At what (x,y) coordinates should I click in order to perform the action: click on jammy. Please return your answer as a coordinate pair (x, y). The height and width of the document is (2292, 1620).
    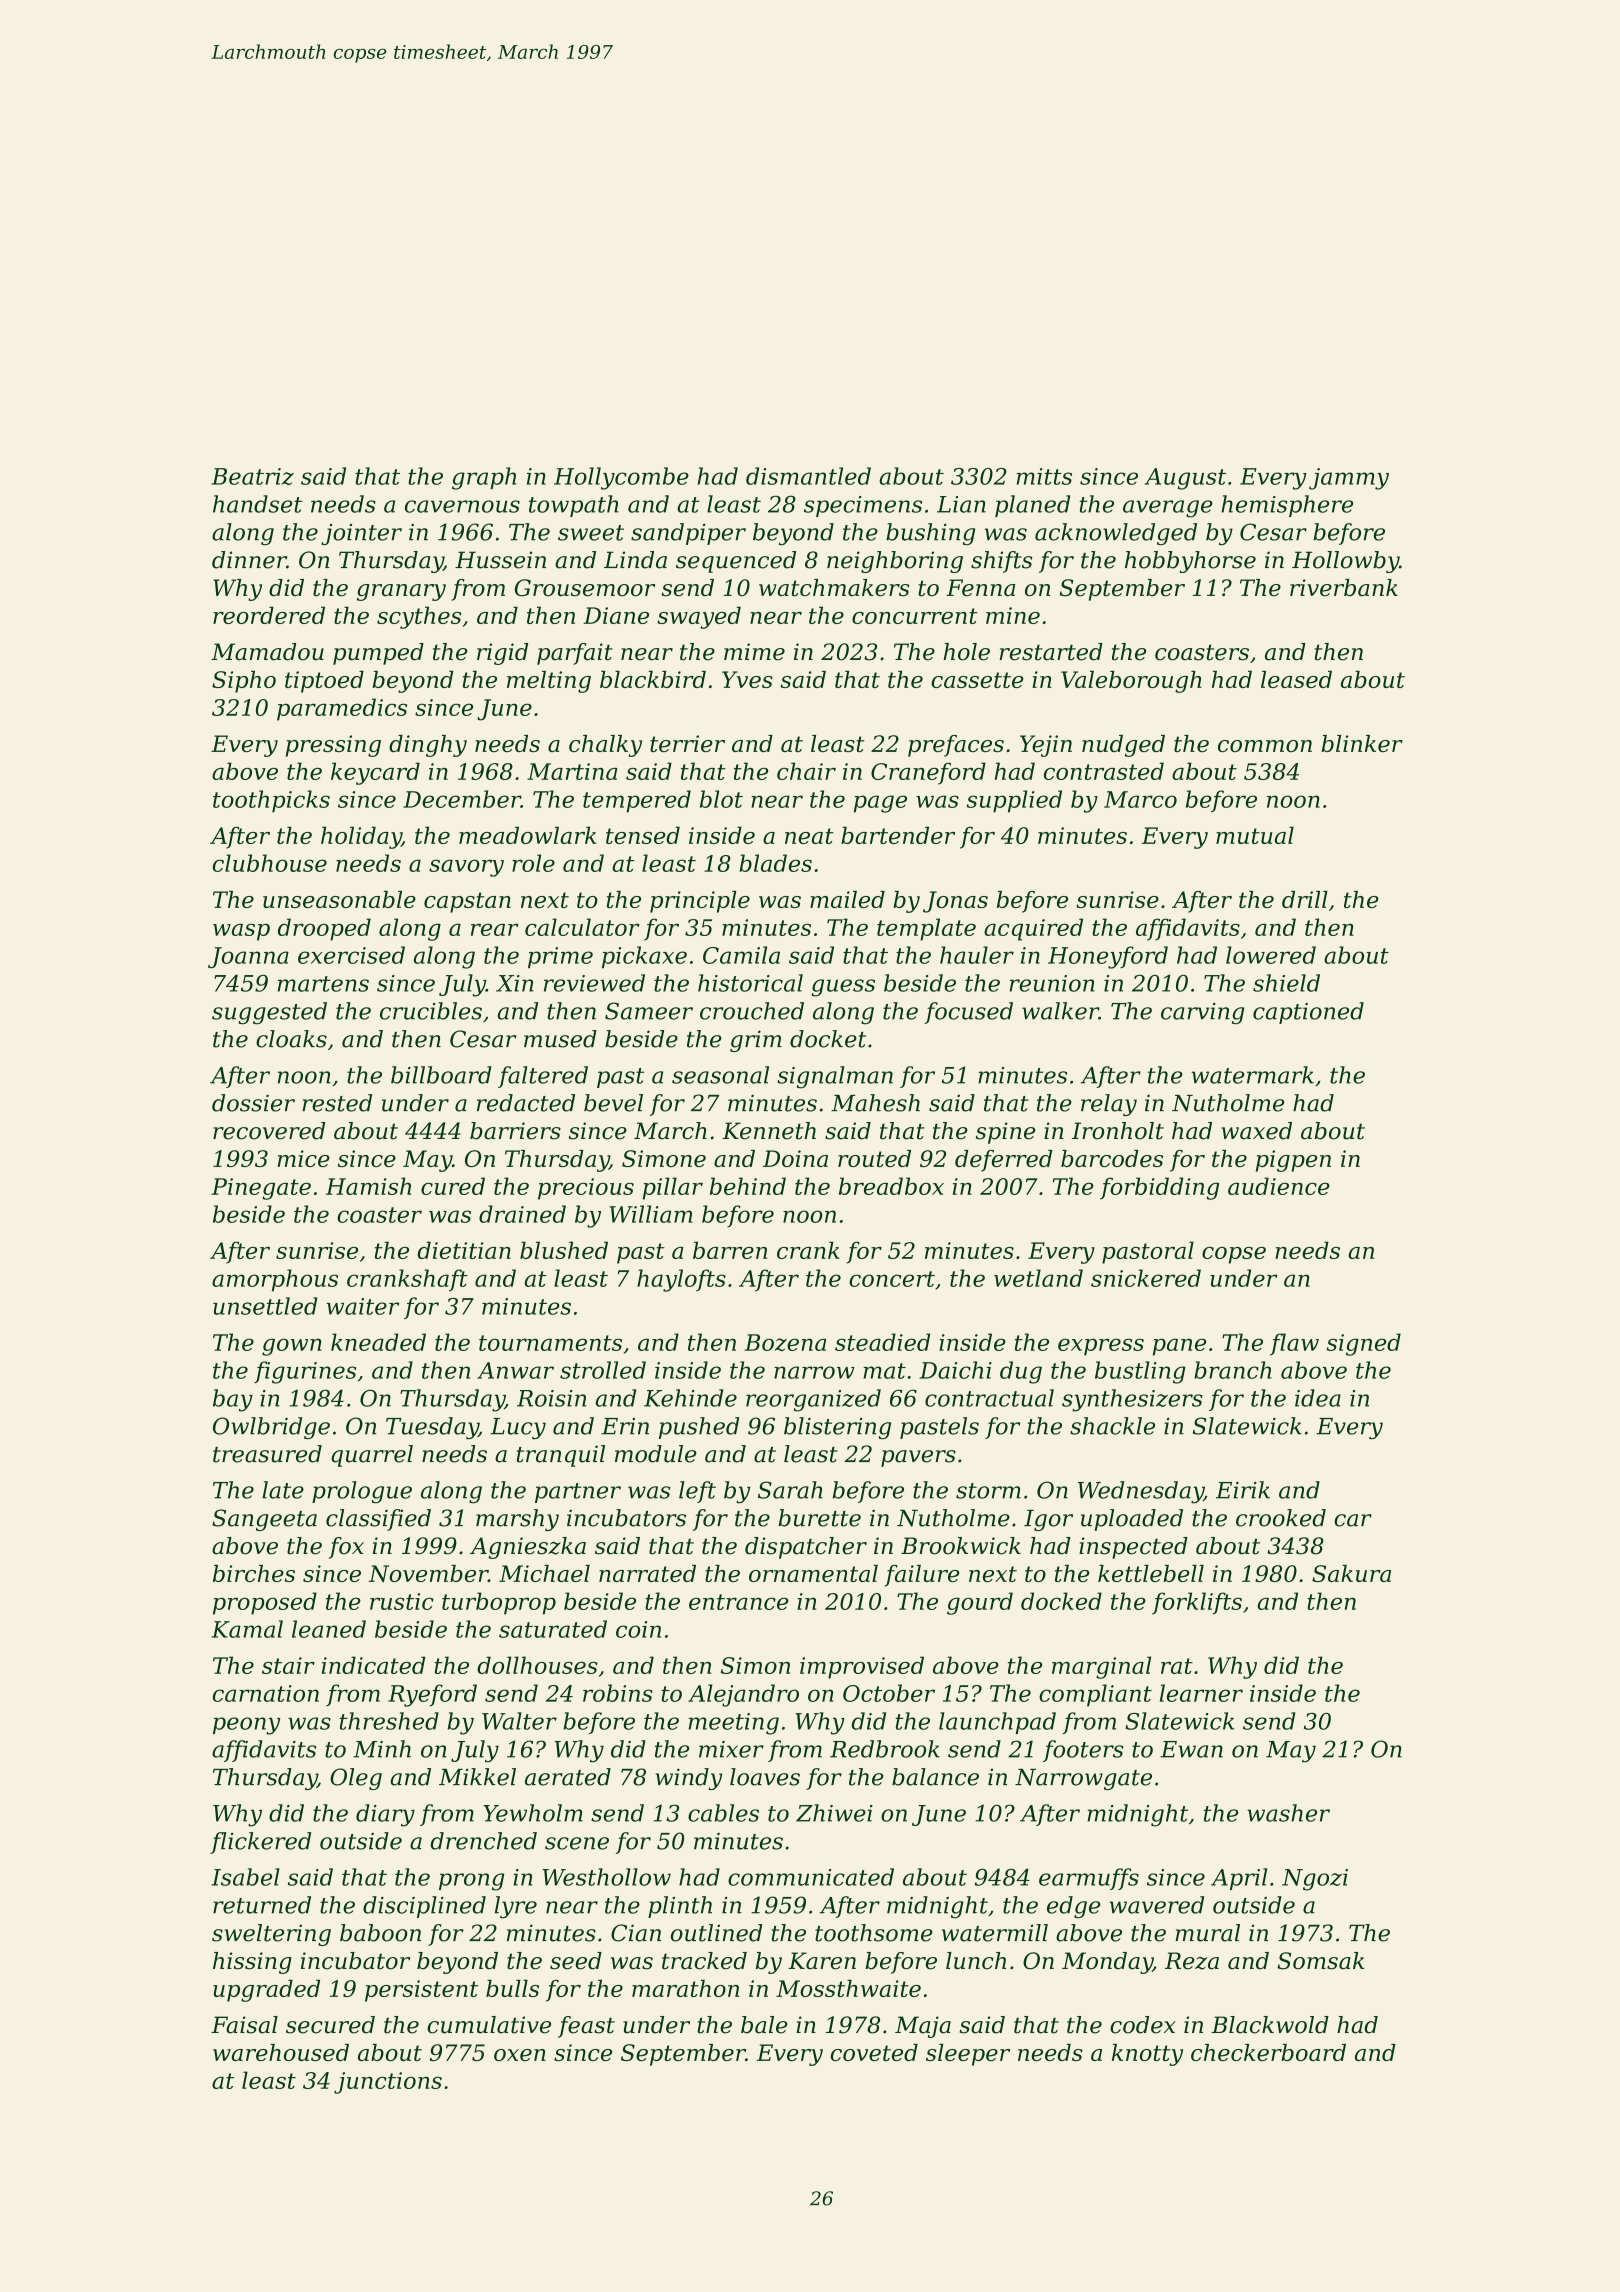
    Looking at the image, I should click on (1349, 479).
